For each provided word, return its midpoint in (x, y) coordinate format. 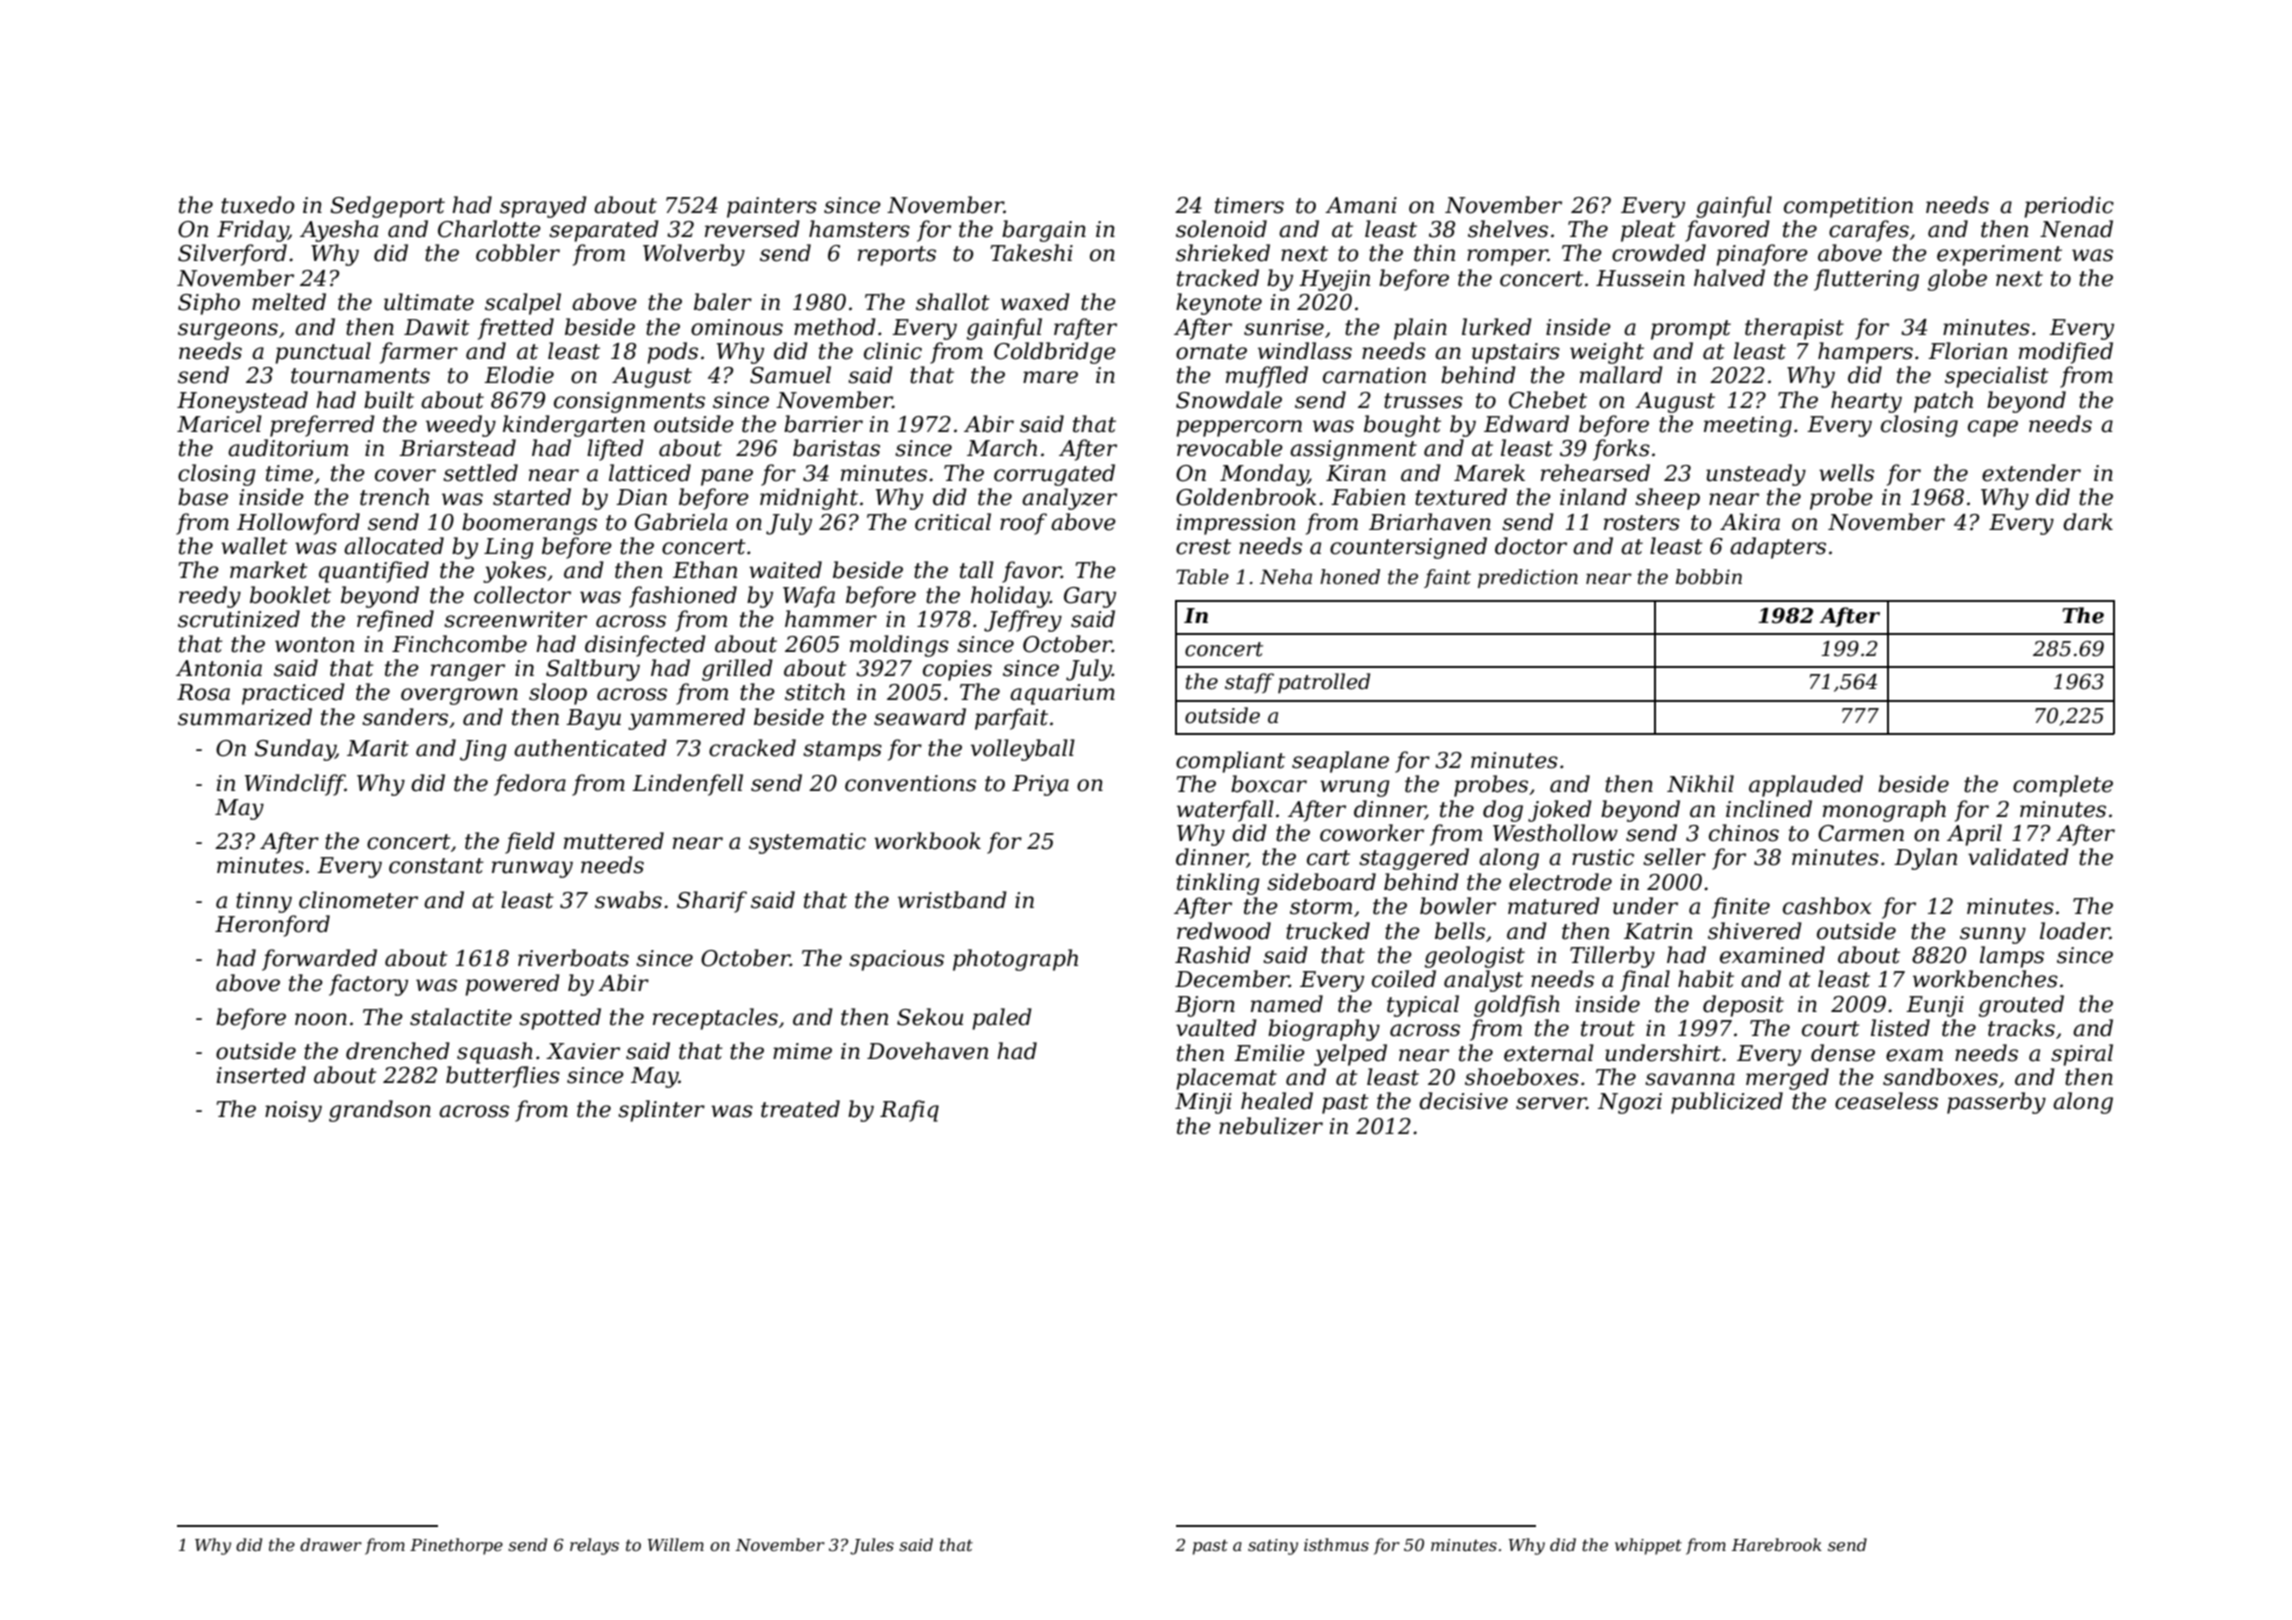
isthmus (1336, 1544)
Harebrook (1777, 1544)
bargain (1044, 231)
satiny (1273, 1547)
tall (977, 570)
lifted (615, 450)
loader (2075, 931)
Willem (676, 1544)
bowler (1458, 906)
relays (594, 1546)
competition (1848, 207)
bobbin (1709, 577)
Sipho (209, 304)
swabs (628, 900)
